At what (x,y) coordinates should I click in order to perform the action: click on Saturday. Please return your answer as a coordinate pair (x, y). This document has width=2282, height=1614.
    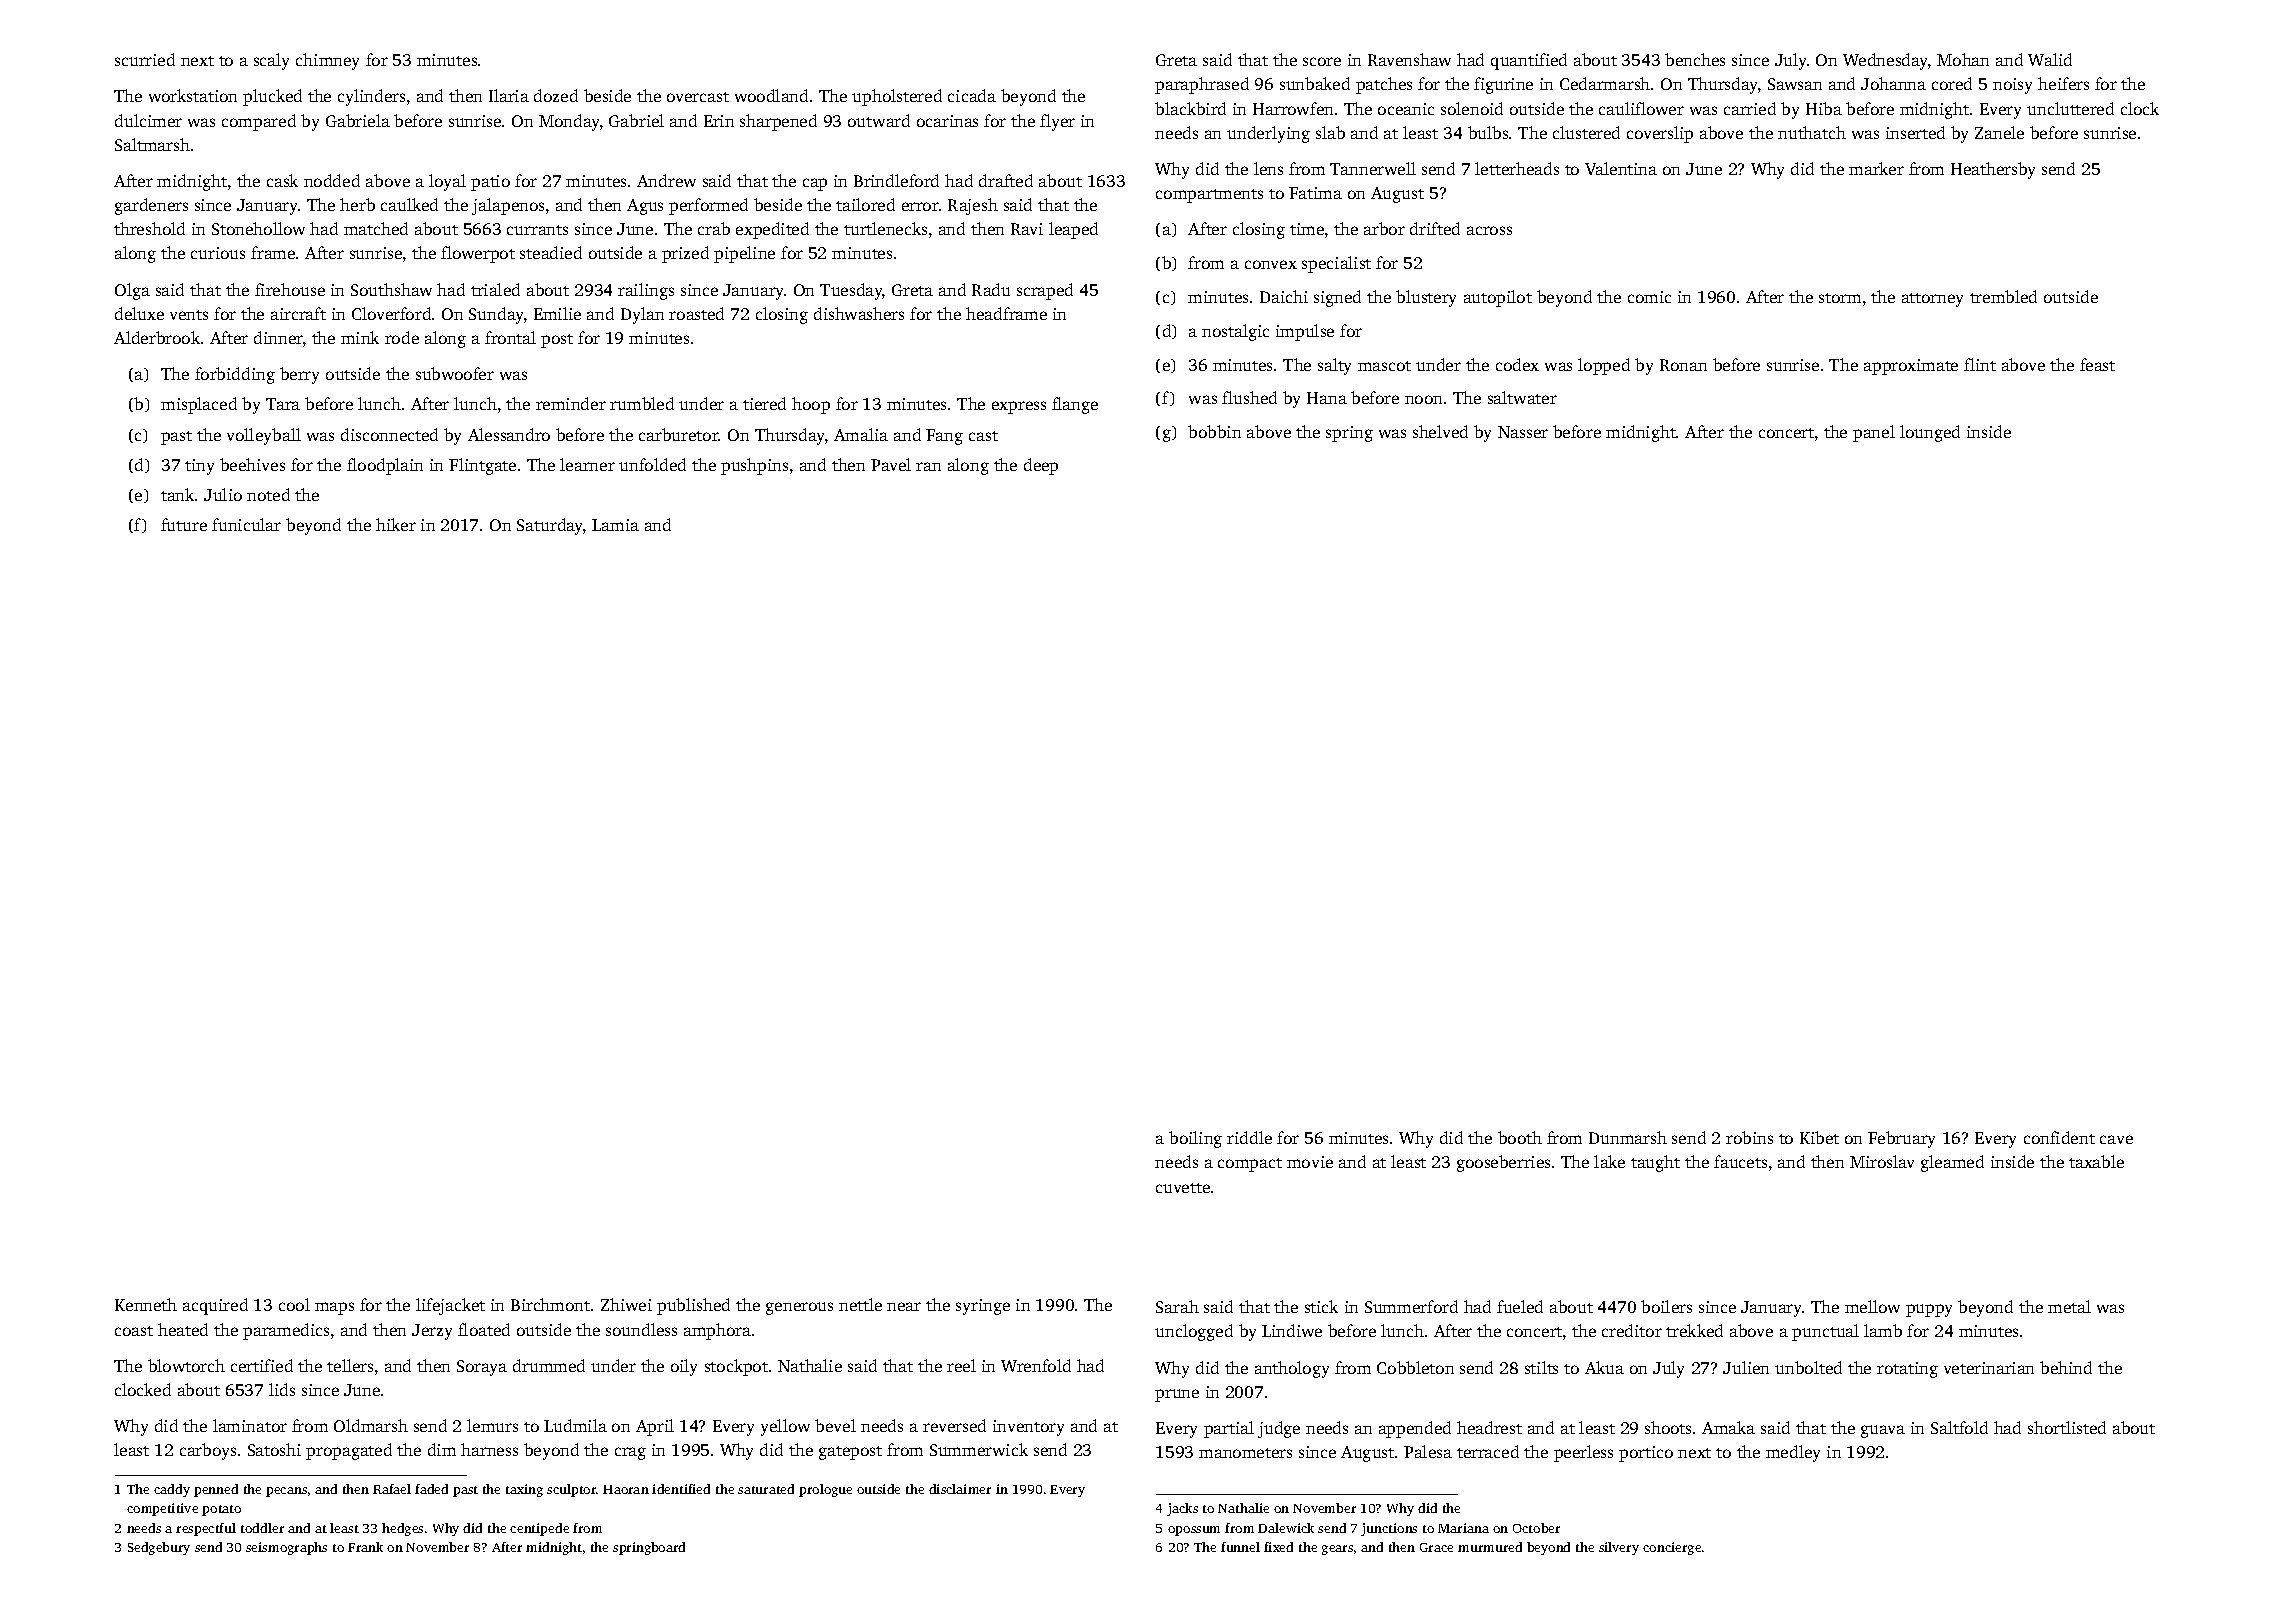
    Looking at the image, I should click on (550, 526).
